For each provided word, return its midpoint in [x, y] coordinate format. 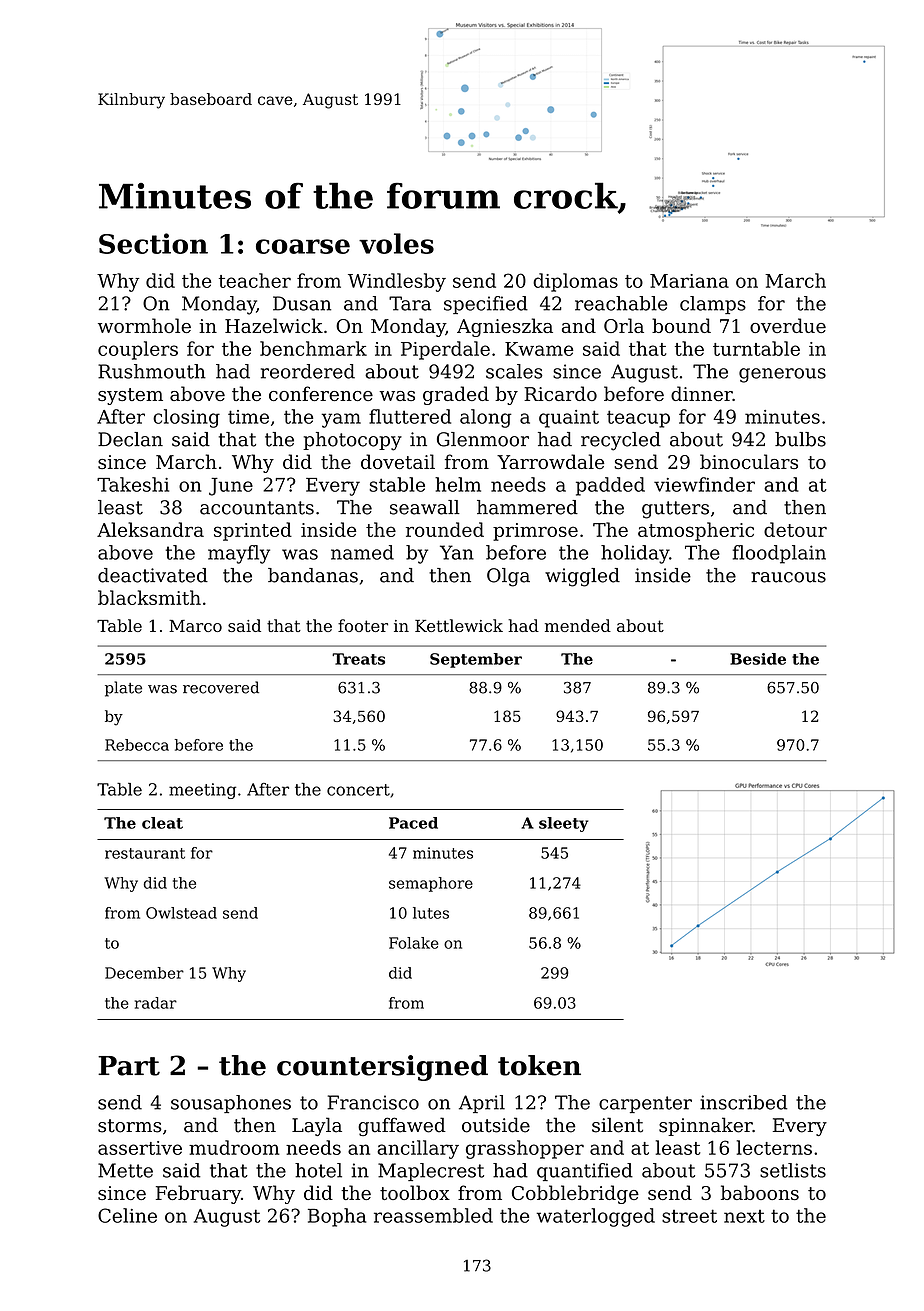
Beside [758, 659]
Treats [358, 659]
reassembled [433, 1215]
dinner [702, 393]
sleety [563, 824]
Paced [413, 823]
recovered [221, 687]
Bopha [337, 1217]
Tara [410, 303]
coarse [303, 246]
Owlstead [181, 913]
